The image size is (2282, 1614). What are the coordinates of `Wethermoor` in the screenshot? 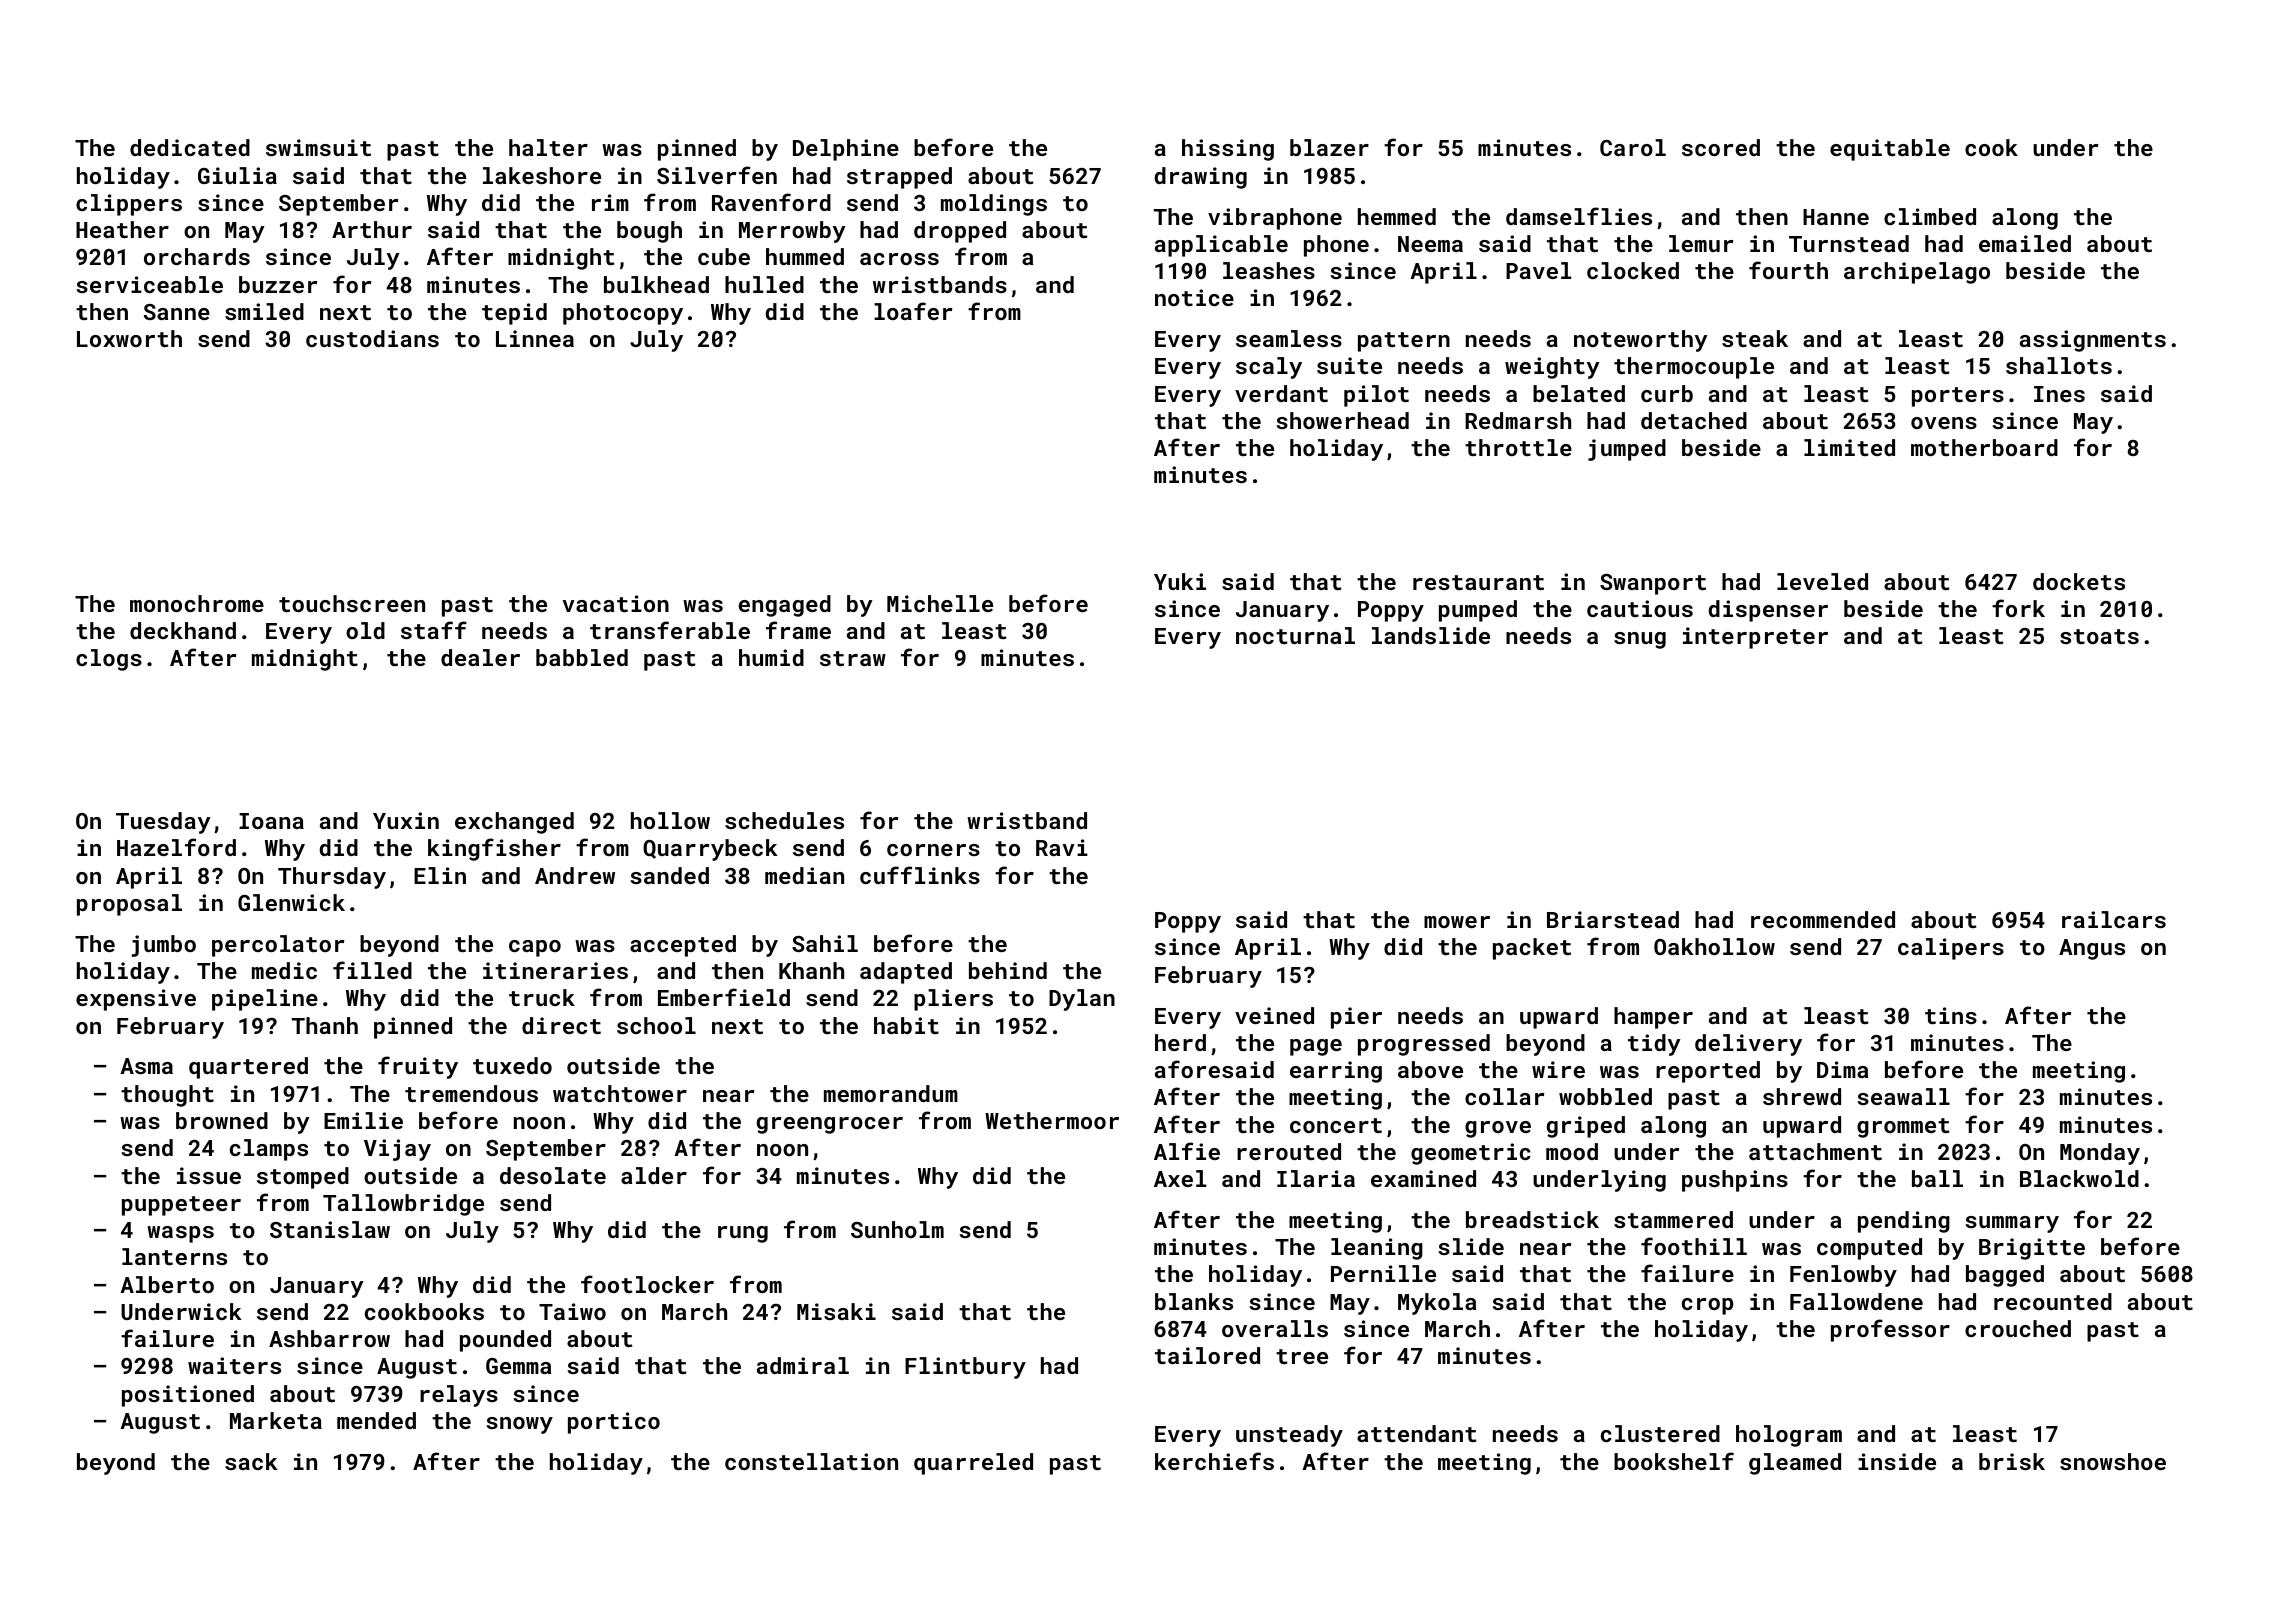 It's located at (1052, 1120).
